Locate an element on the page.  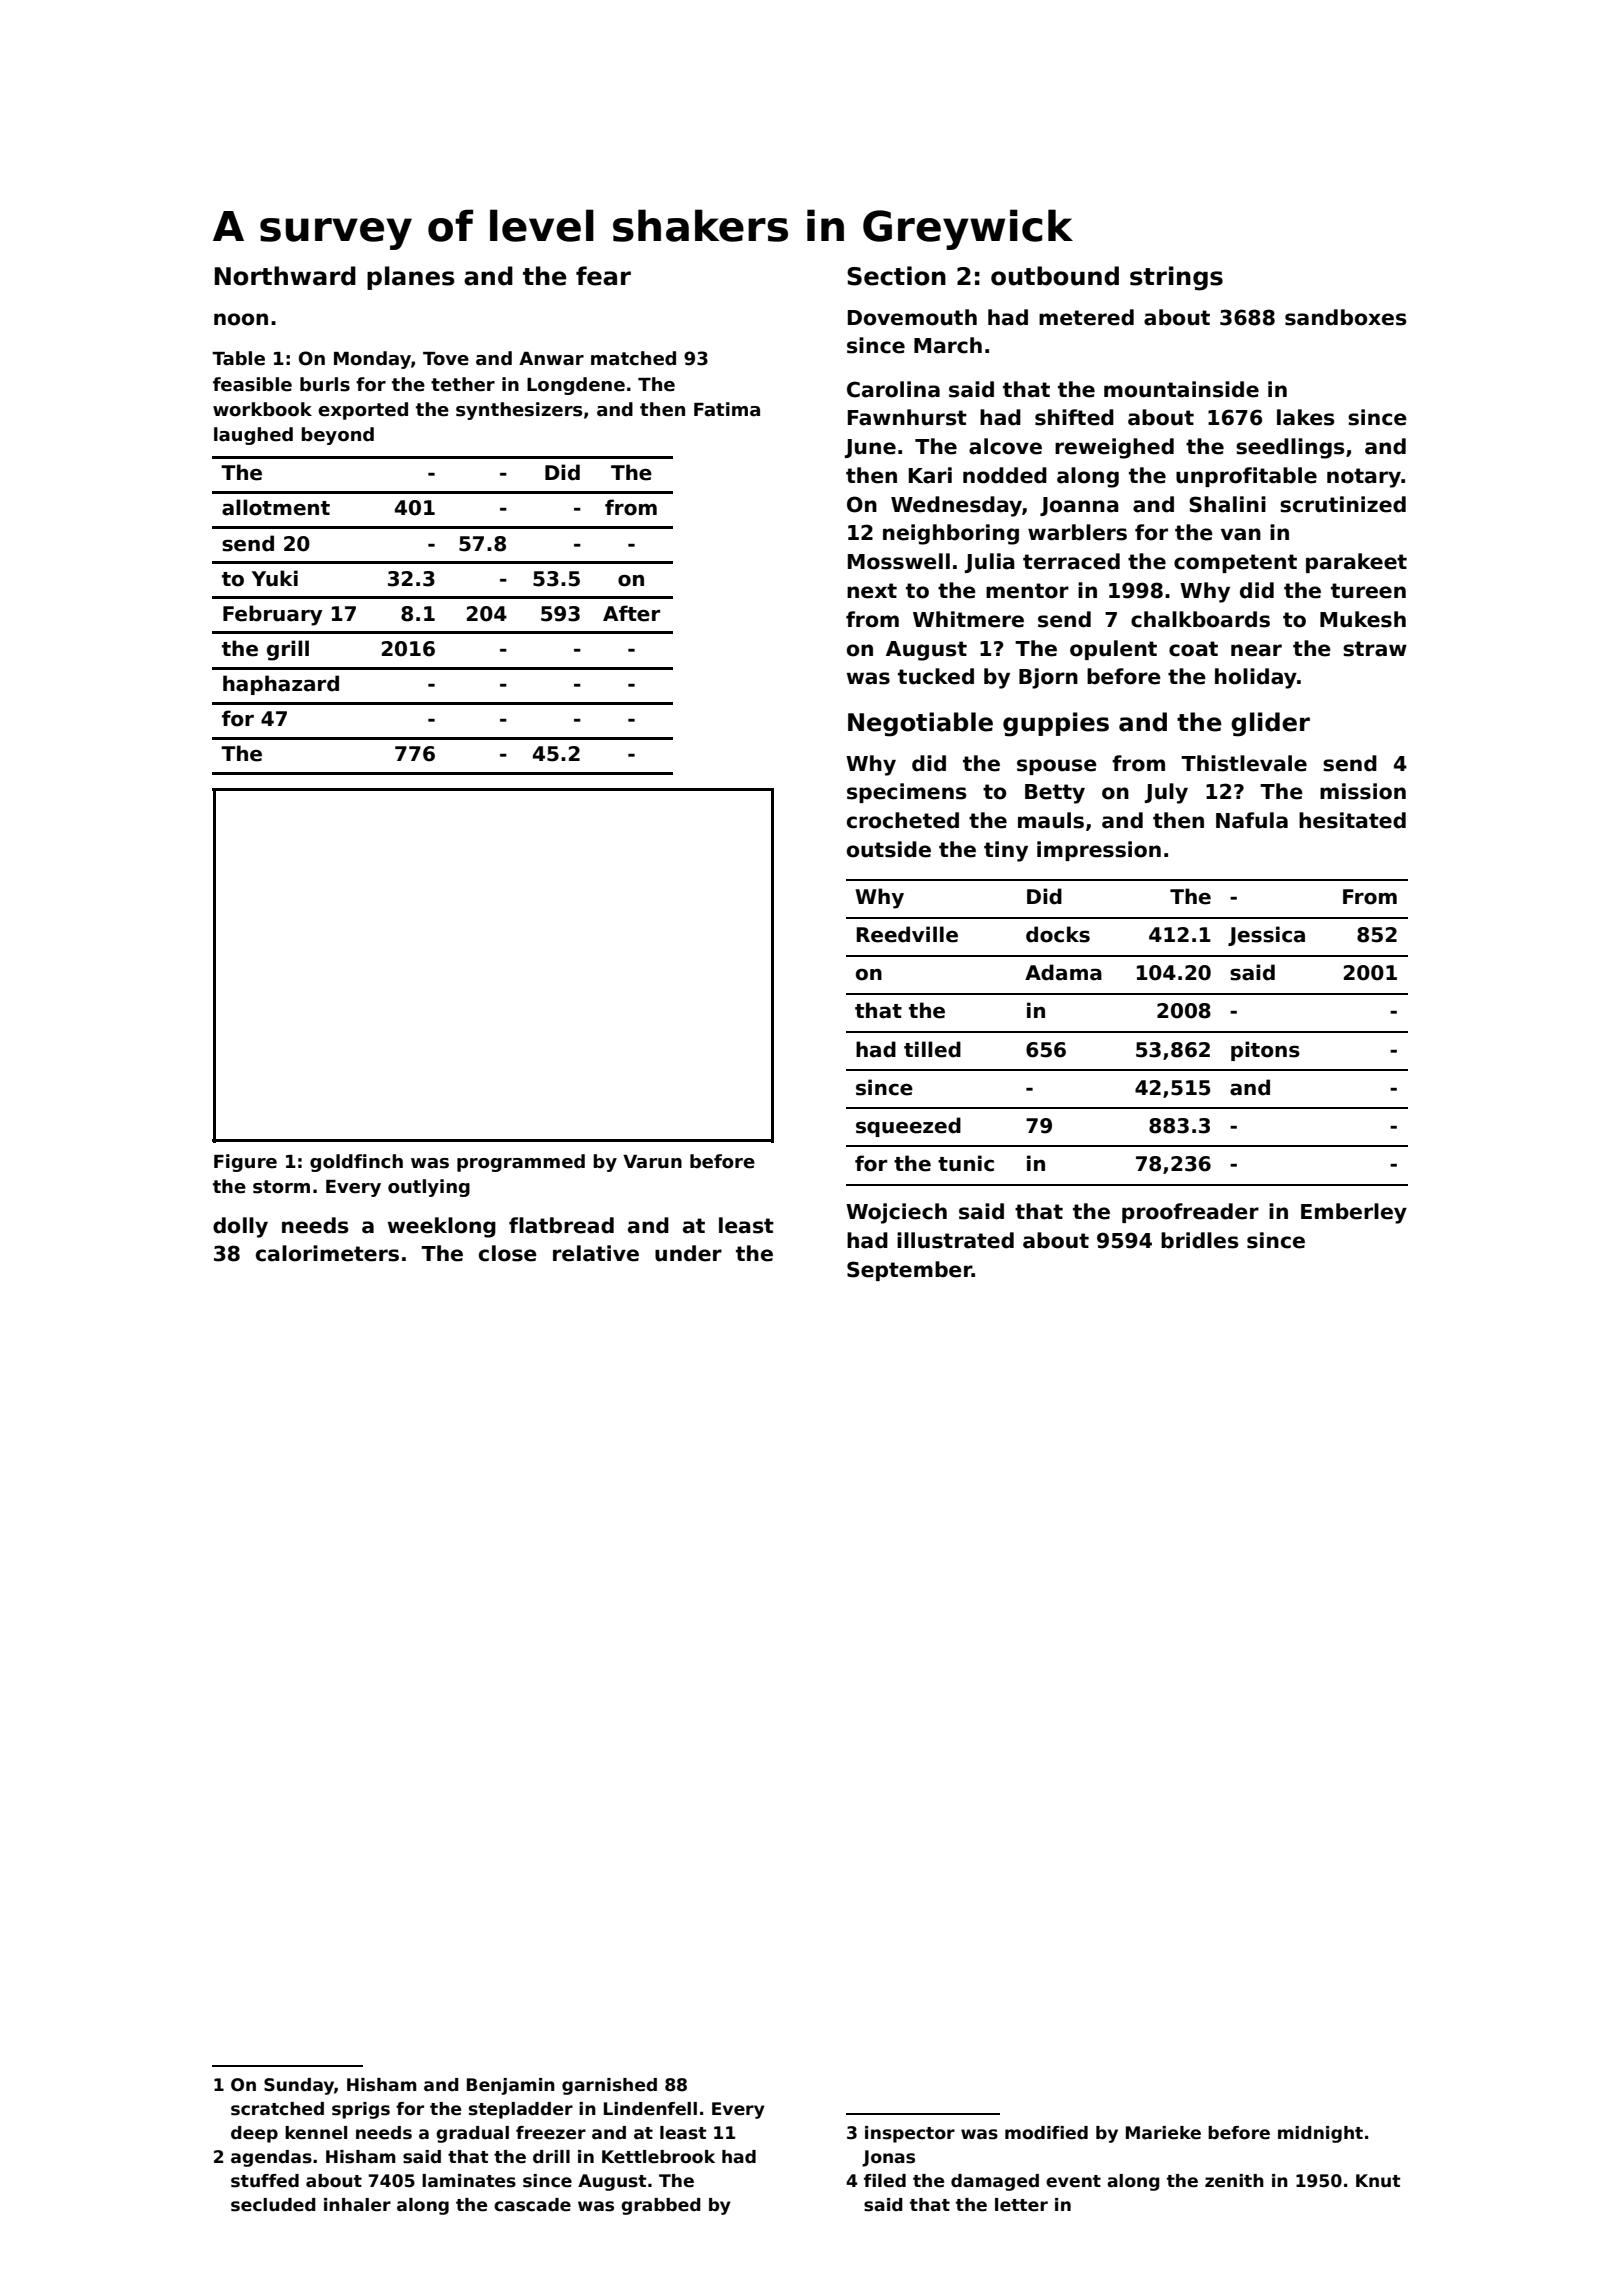
After is located at coordinates (631, 613).
